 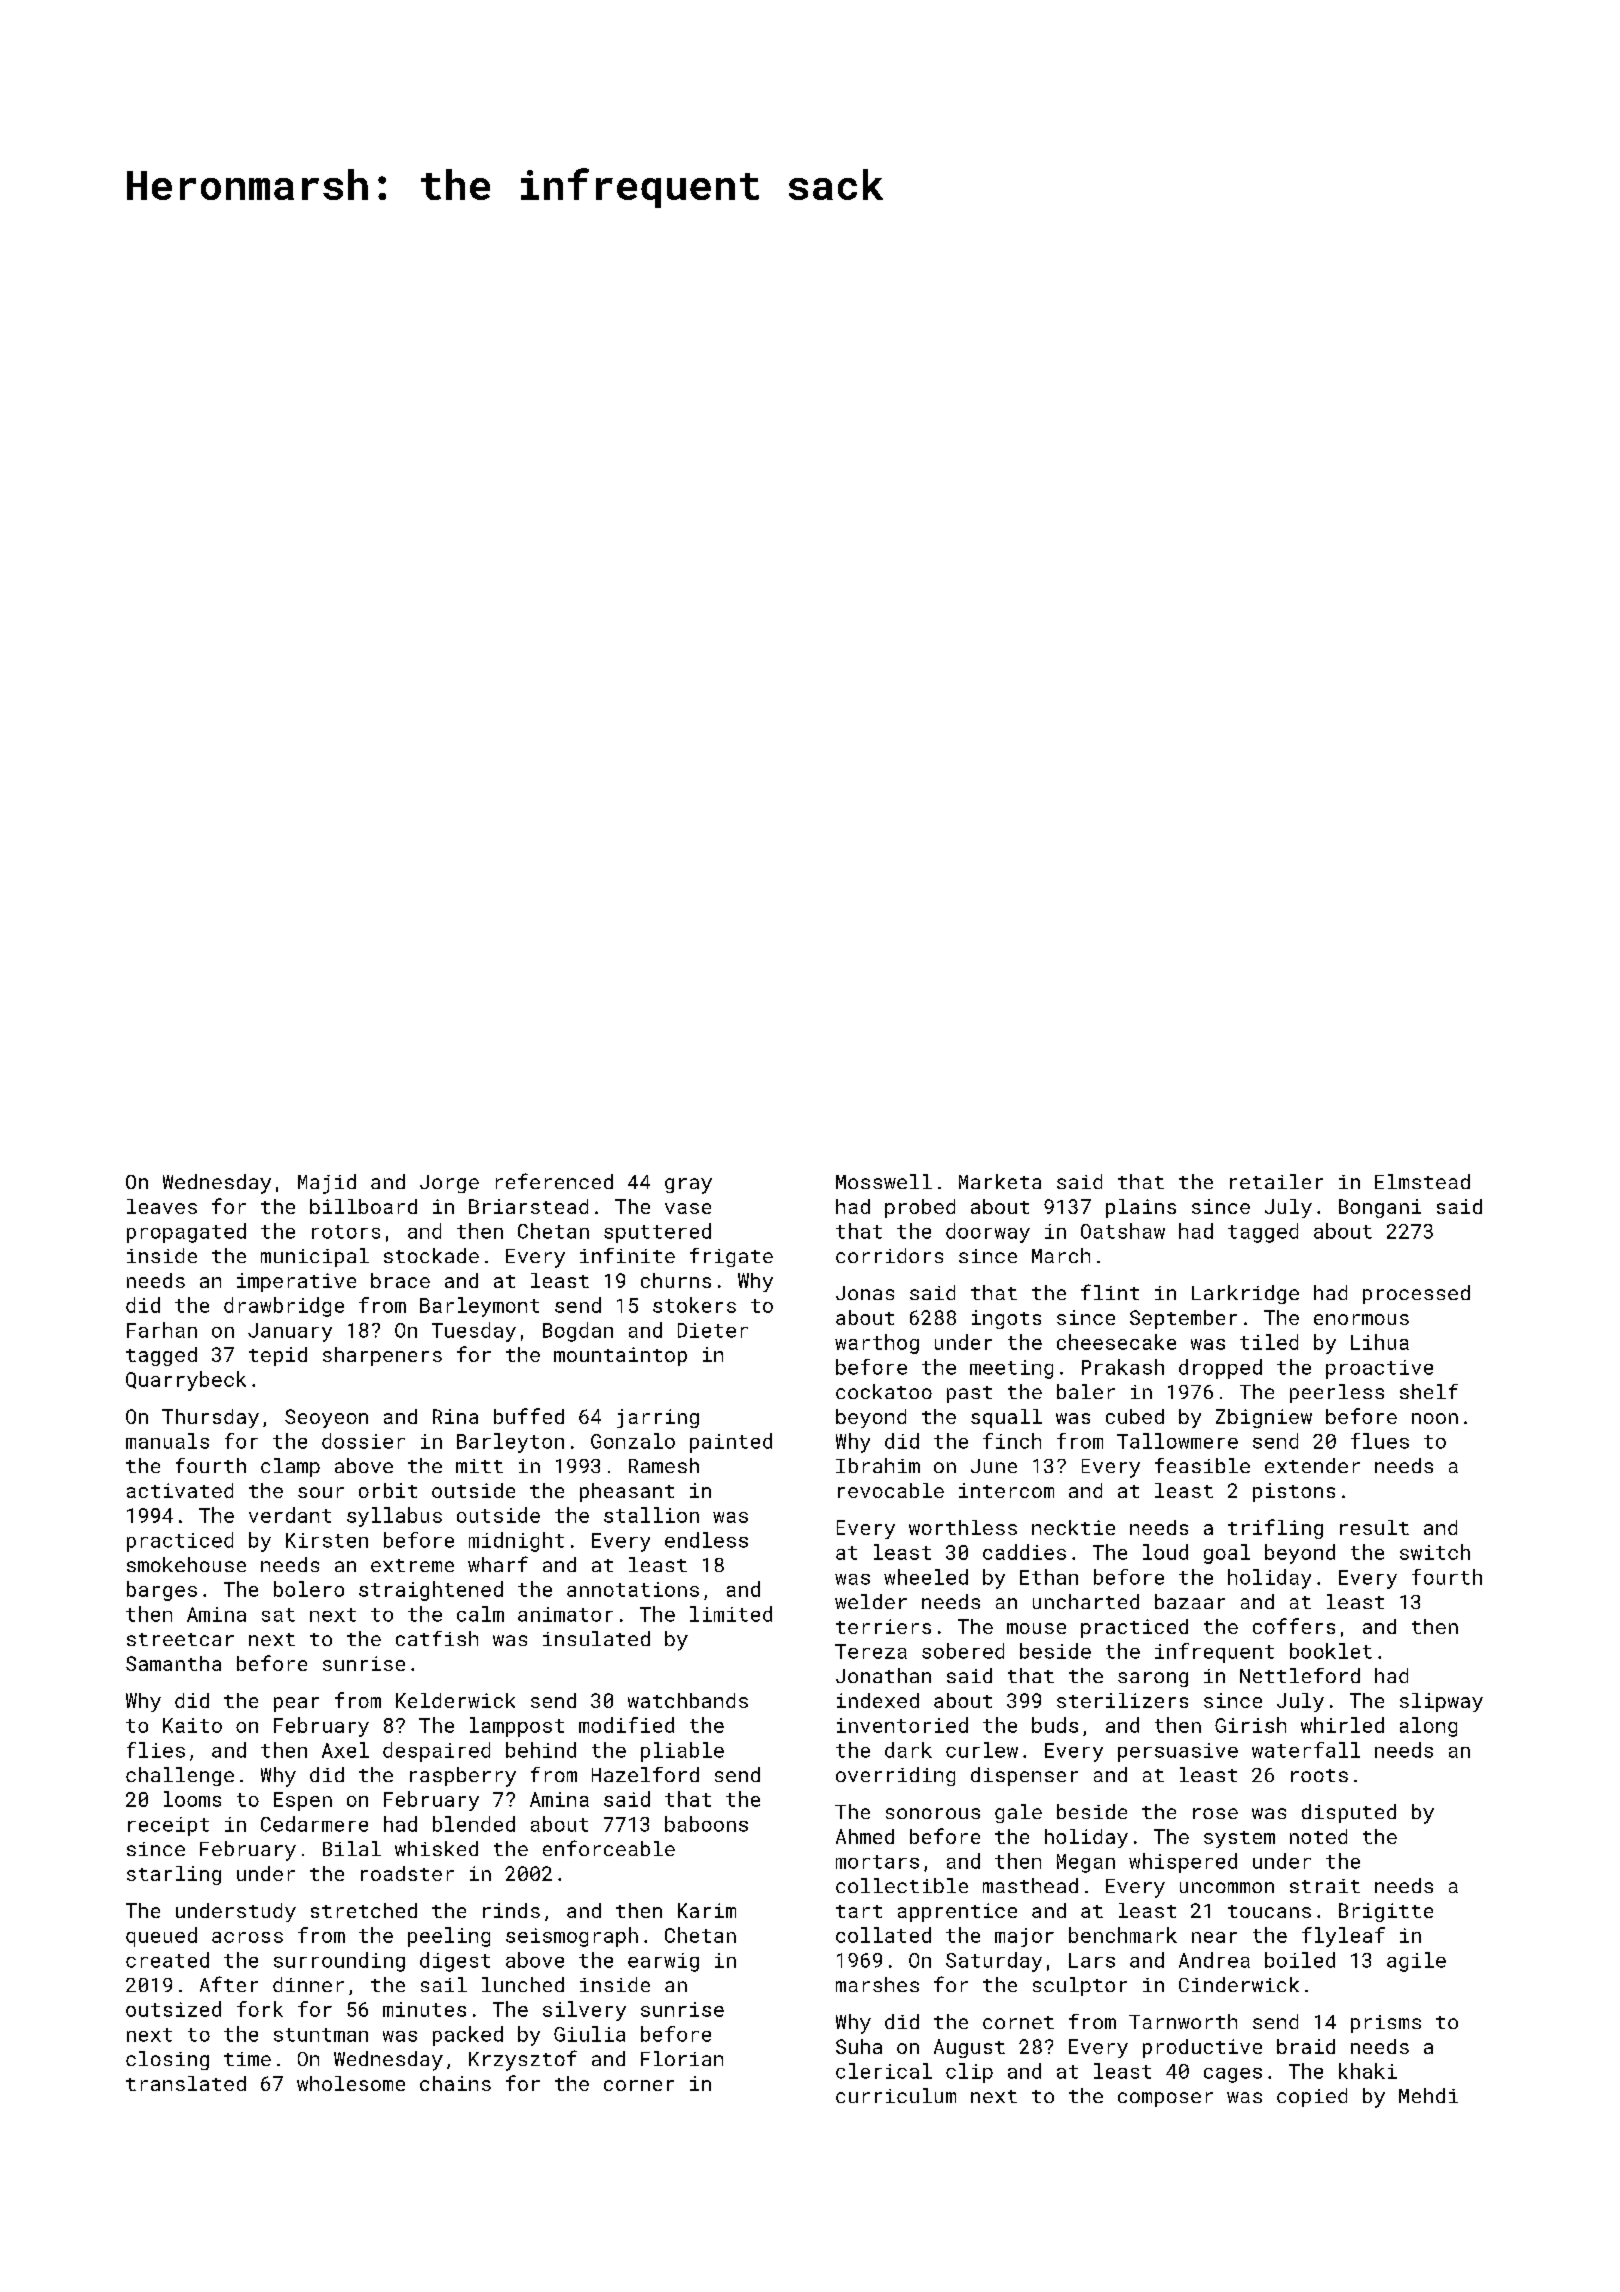 What do you see at coordinates (1000, 1181) in the image?
I see `Marketa` at bounding box center [1000, 1181].
